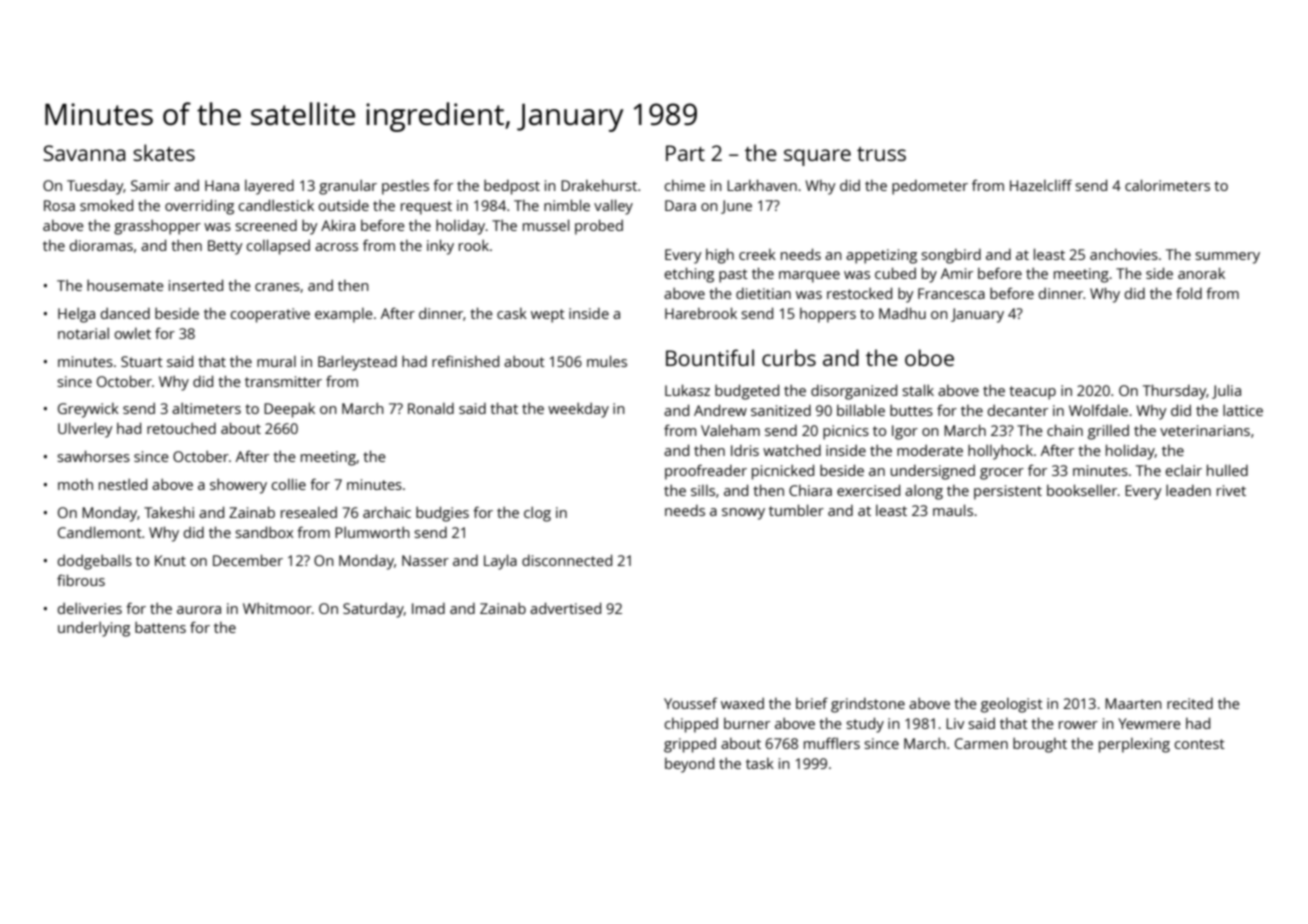 The width and height of the image is (1308, 924). I want to click on Saturday, so click(373, 610).
